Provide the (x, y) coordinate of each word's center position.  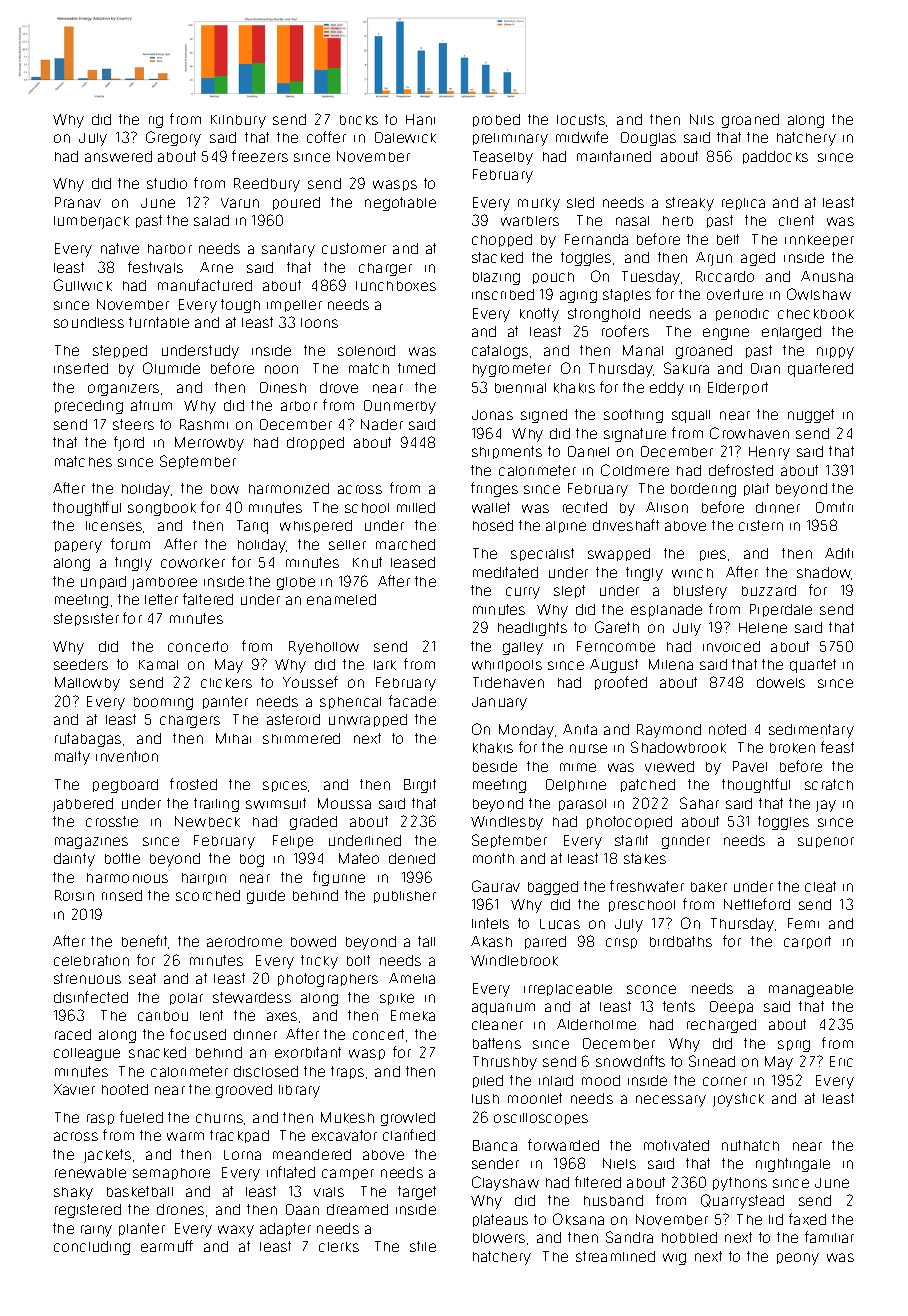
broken (792, 748)
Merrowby (209, 444)
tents (679, 1006)
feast (837, 747)
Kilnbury (238, 121)
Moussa (344, 803)
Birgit (420, 786)
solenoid (366, 350)
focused (198, 1034)
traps (347, 1072)
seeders (81, 664)
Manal (643, 350)
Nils (702, 119)
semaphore (171, 1174)
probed (496, 120)
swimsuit (276, 803)
